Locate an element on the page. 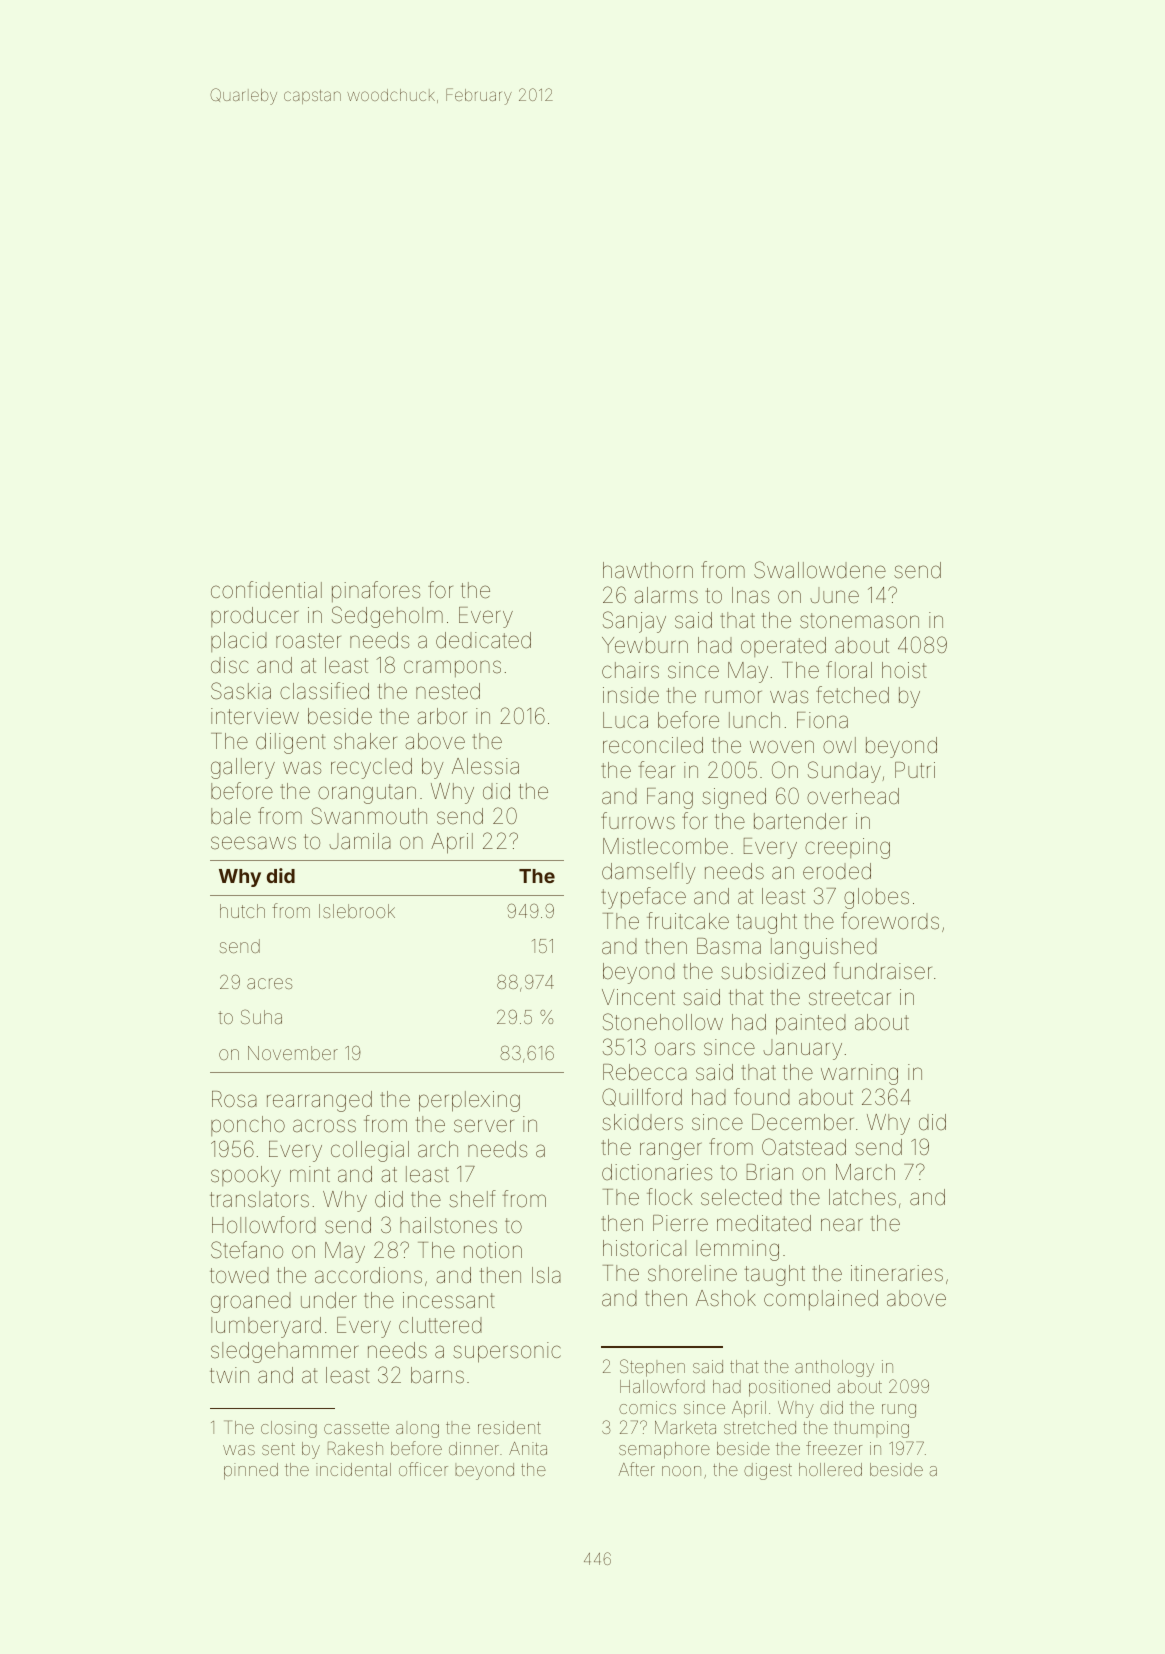  Vincent is located at coordinates (638, 997).
